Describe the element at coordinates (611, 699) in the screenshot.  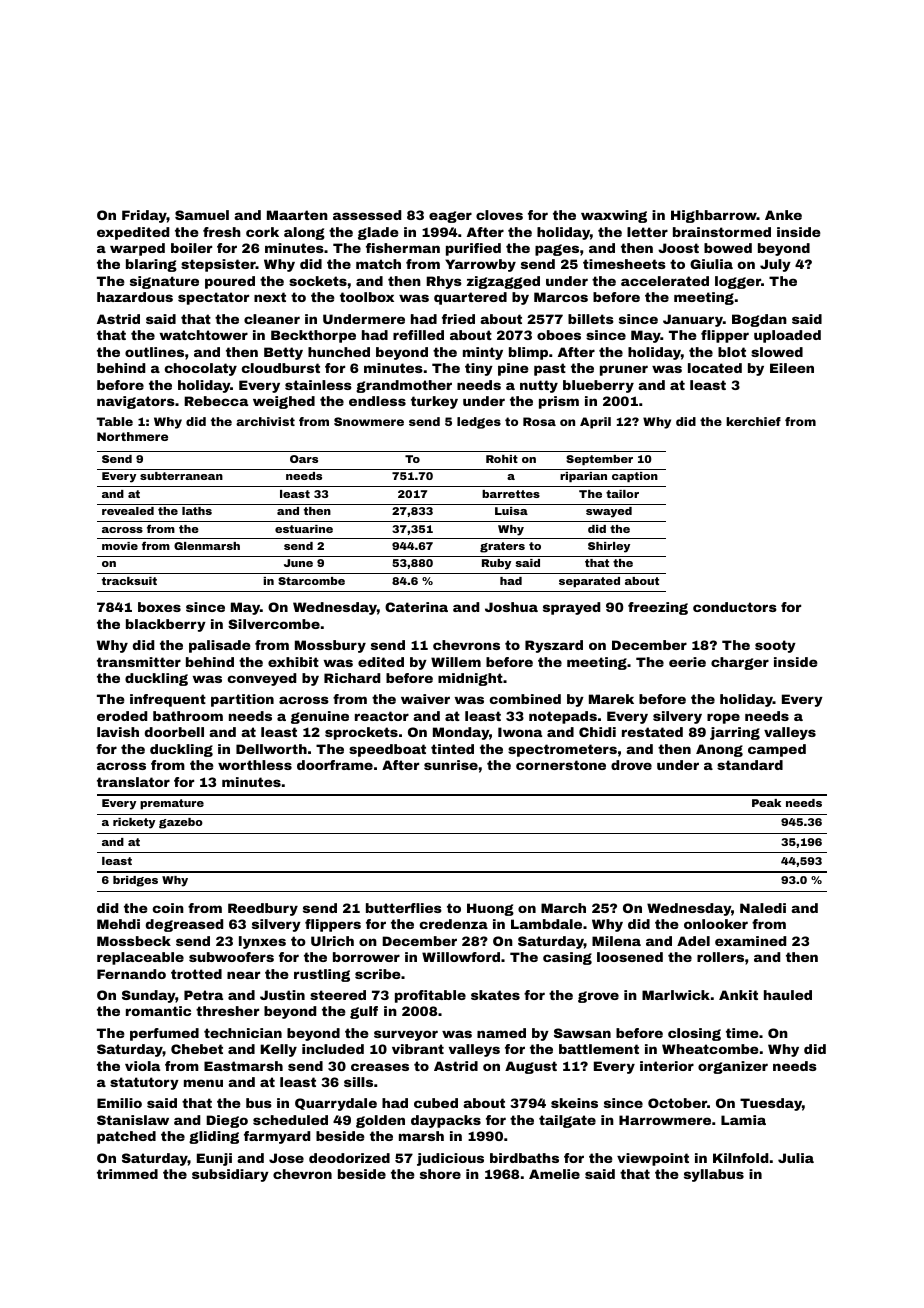
I see `Marek` at that location.
